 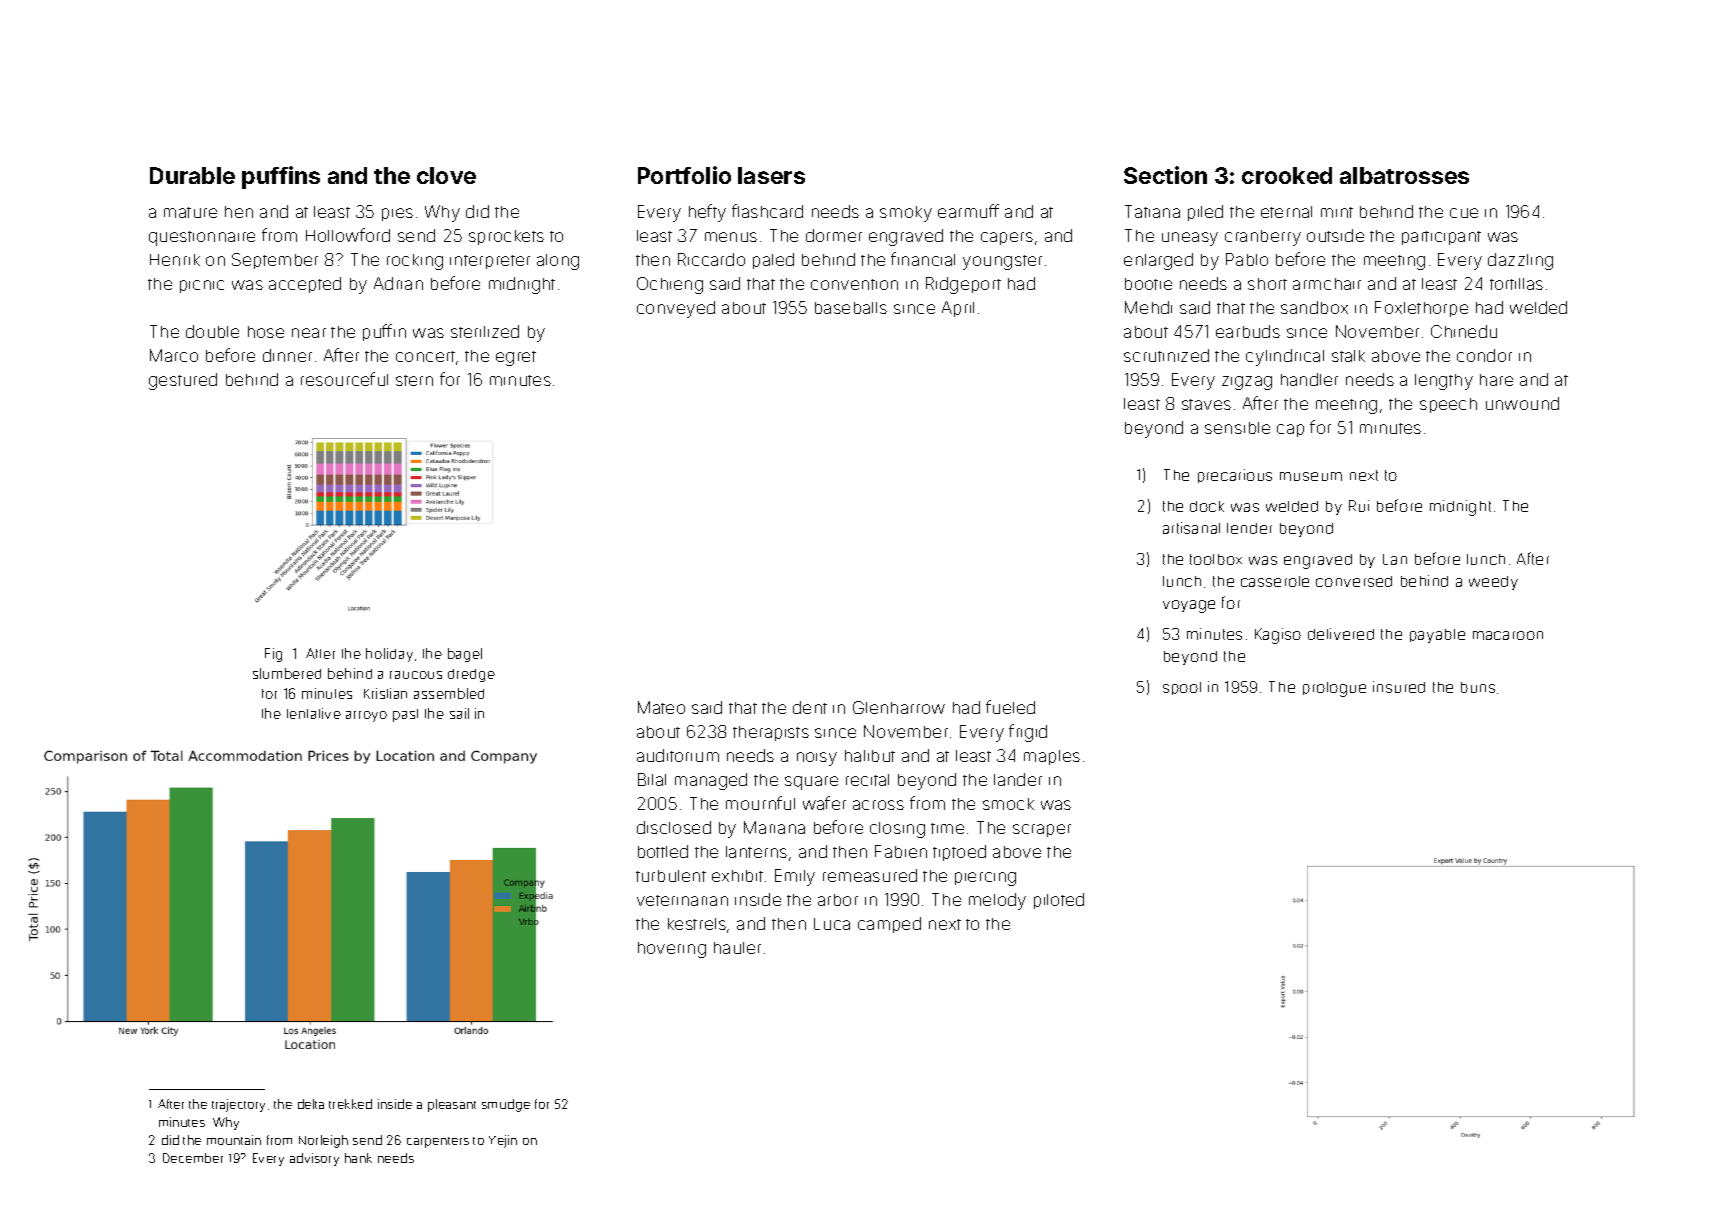 I want to click on conveyed, so click(x=676, y=309).
